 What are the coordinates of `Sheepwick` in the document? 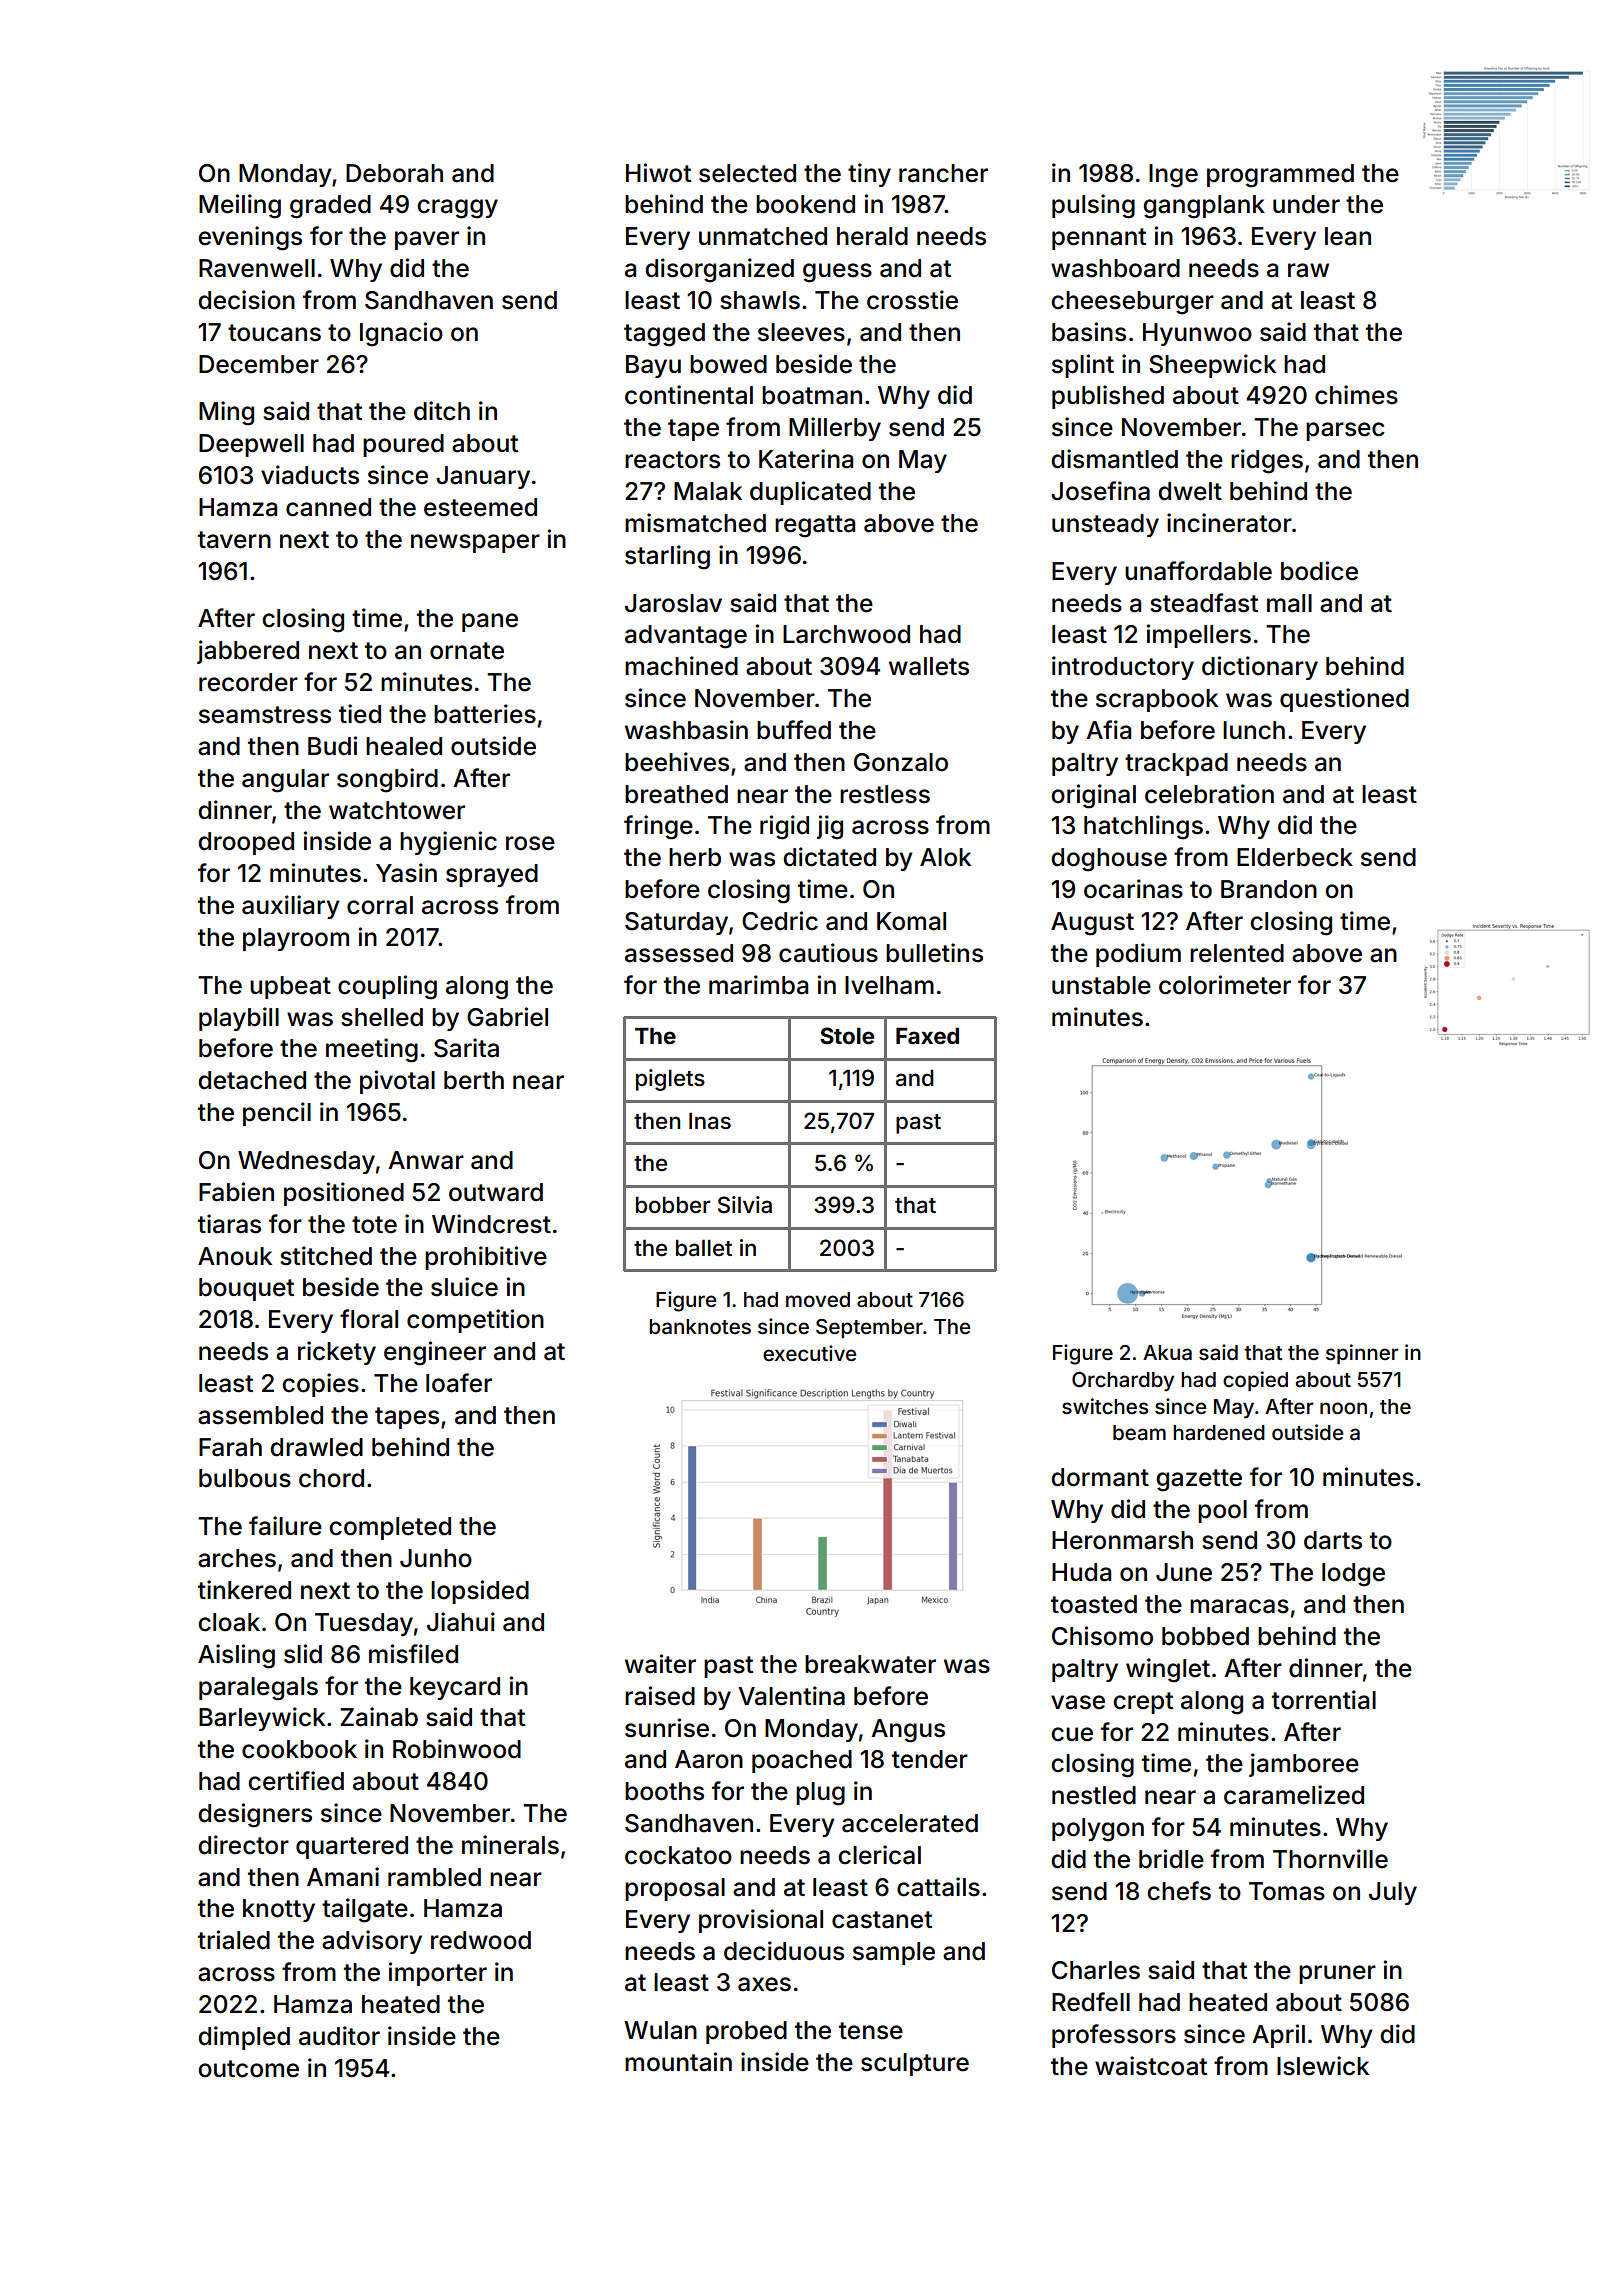 It's located at (1212, 366).
